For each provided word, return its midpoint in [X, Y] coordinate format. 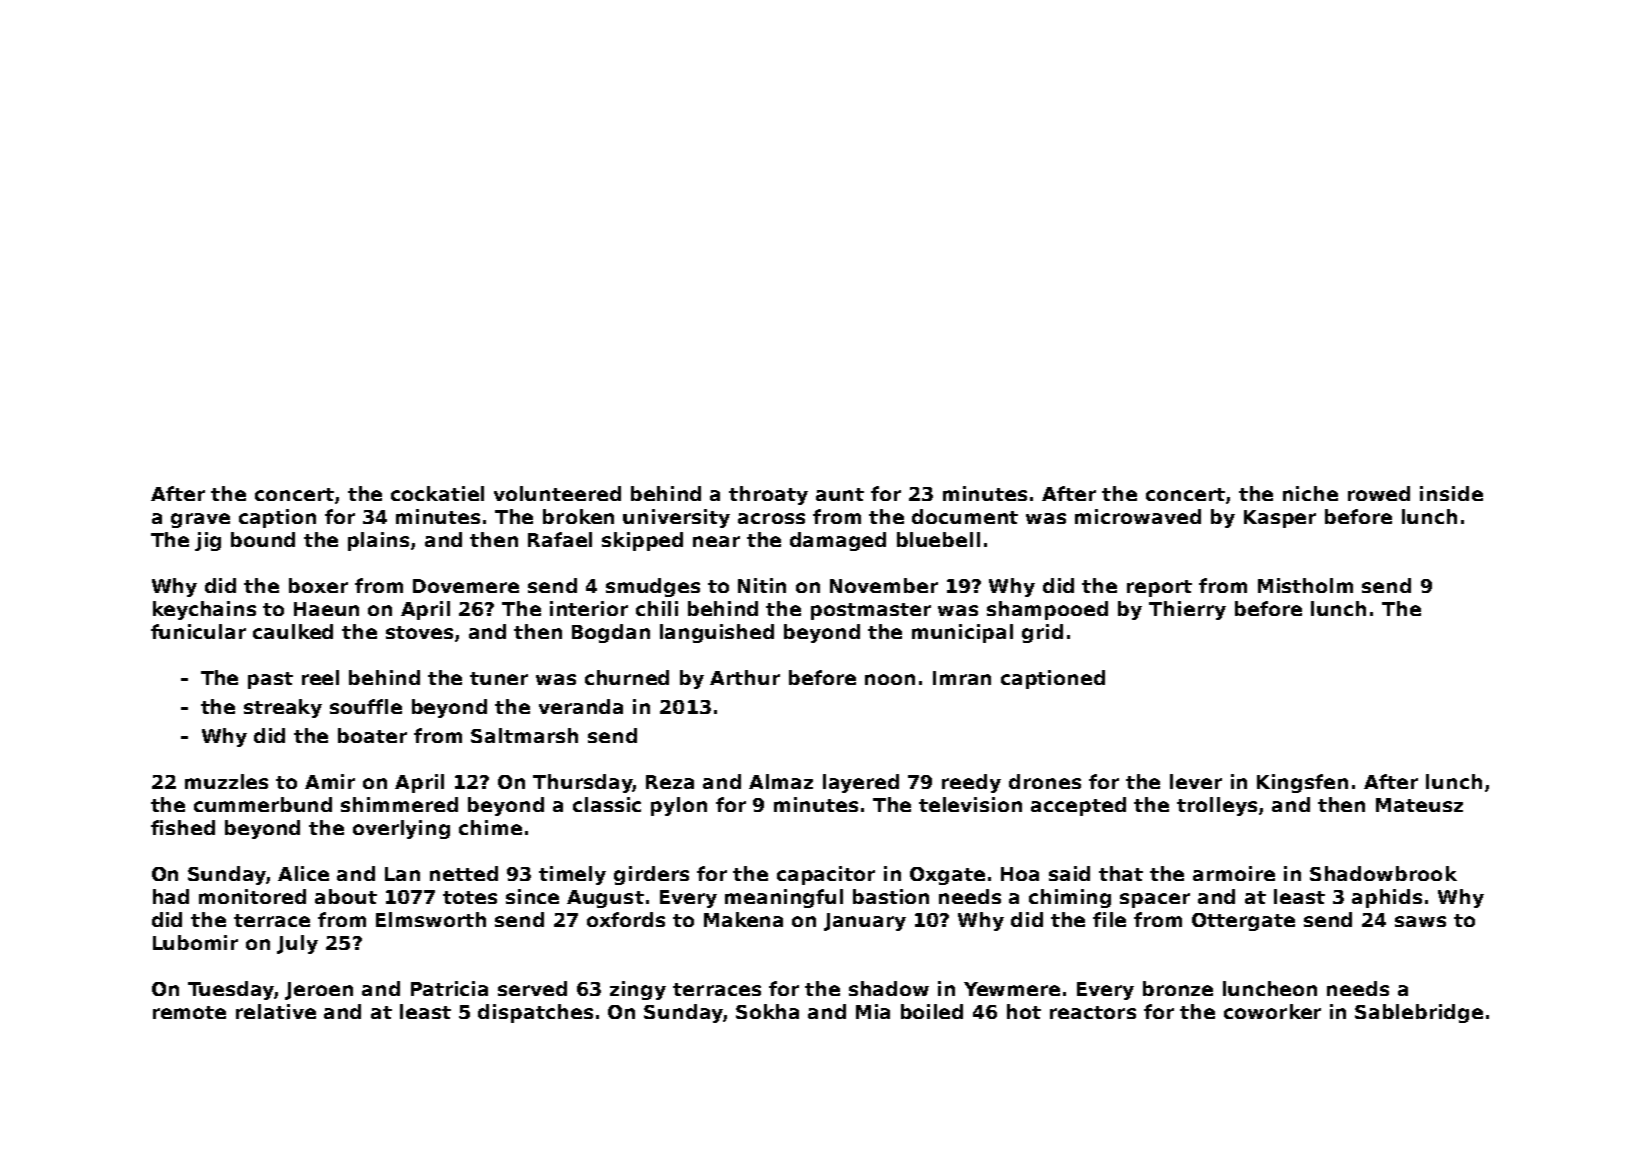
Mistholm [1305, 585]
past [270, 680]
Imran [962, 678]
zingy [638, 990]
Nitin [762, 585]
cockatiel [437, 493]
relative [276, 1011]
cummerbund [263, 804]
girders [651, 875]
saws [1420, 921]
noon [890, 679]
